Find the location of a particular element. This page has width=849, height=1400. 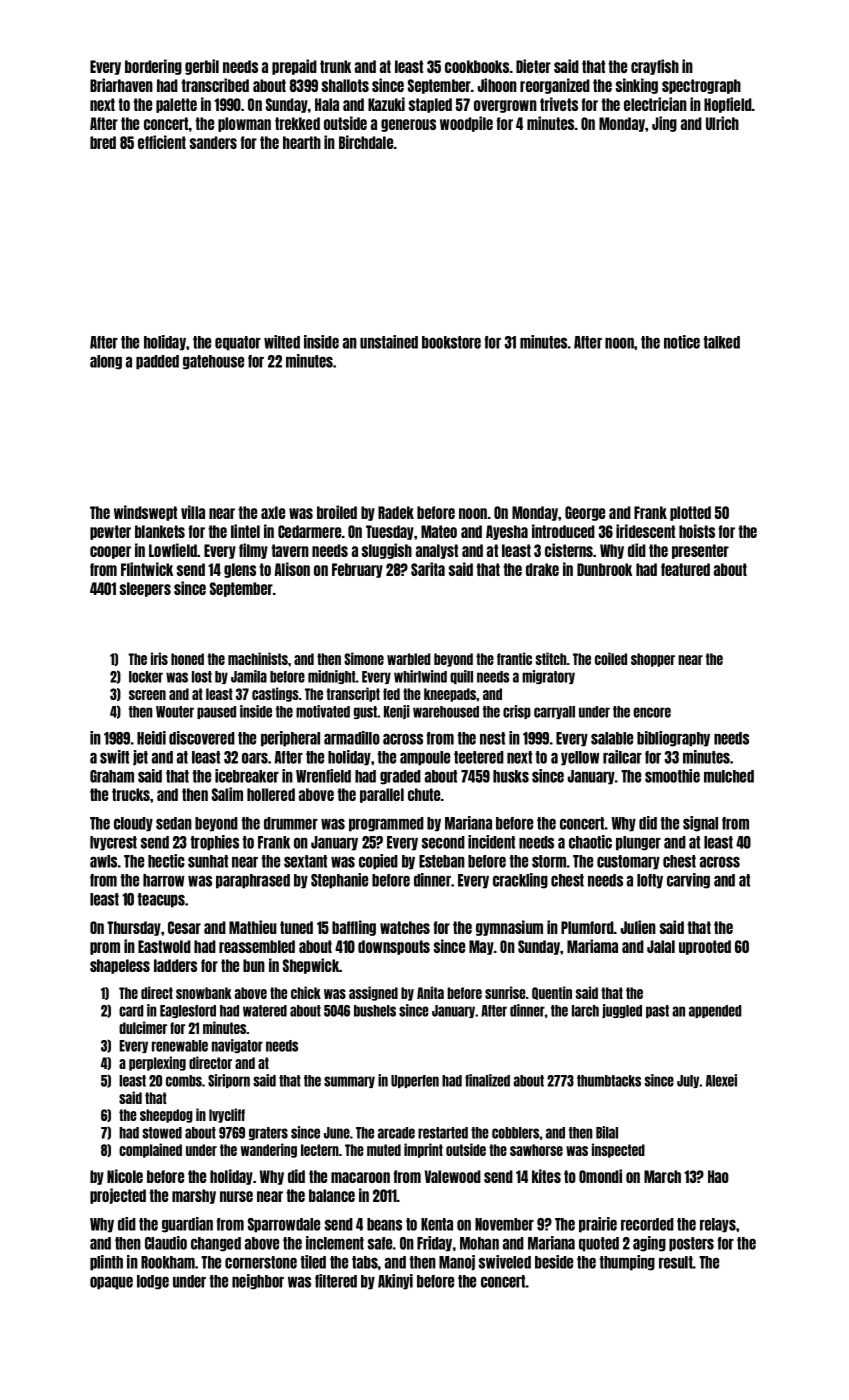

Siriporn is located at coordinates (229, 1081).
